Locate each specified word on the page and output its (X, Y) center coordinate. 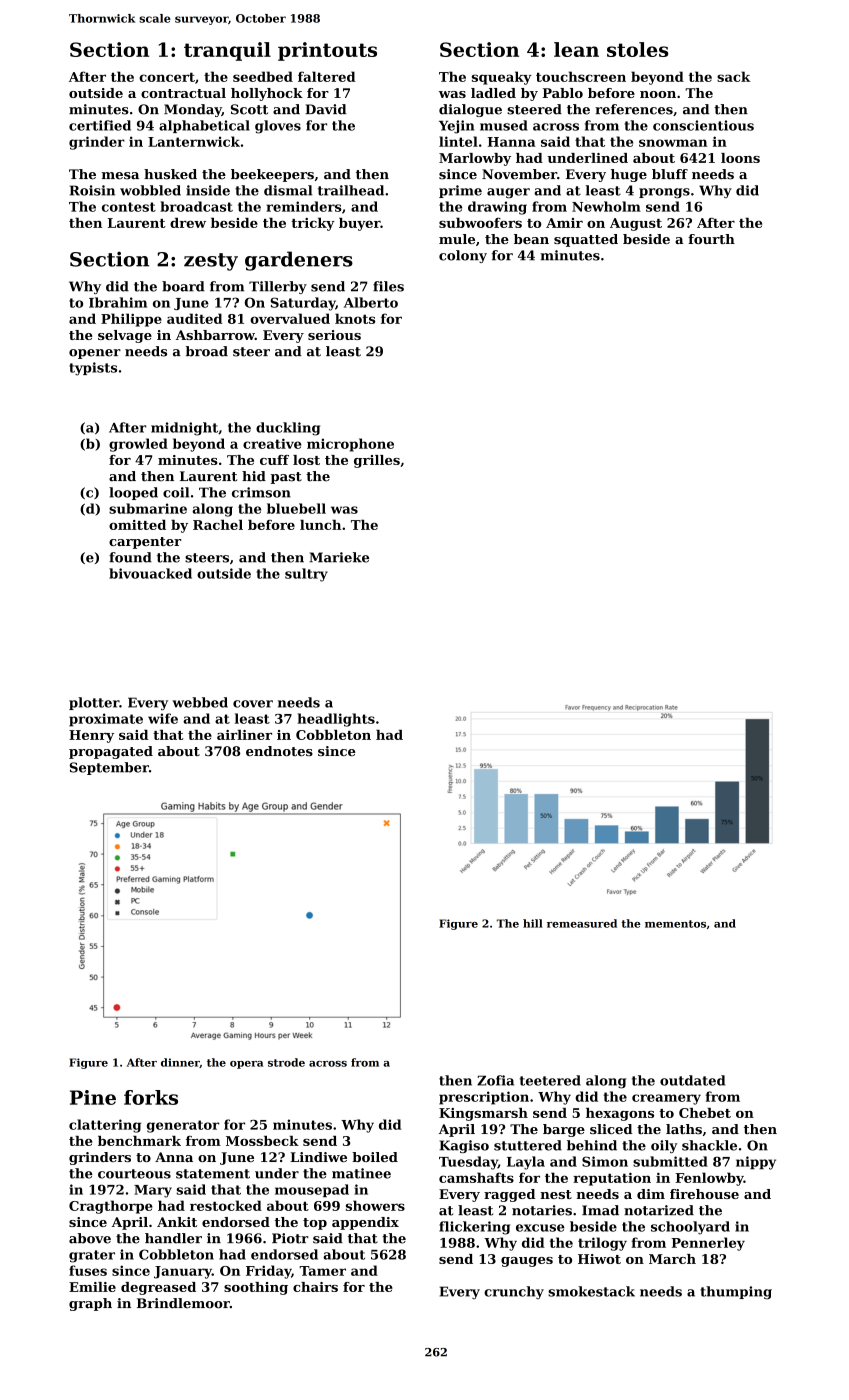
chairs (315, 1287)
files (388, 286)
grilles (377, 461)
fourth (711, 239)
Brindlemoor (183, 1303)
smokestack (591, 1291)
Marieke (339, 557)
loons (740, 158)
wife (163, 718)
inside (208, 190)
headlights (336, 720)
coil (176, 492)
